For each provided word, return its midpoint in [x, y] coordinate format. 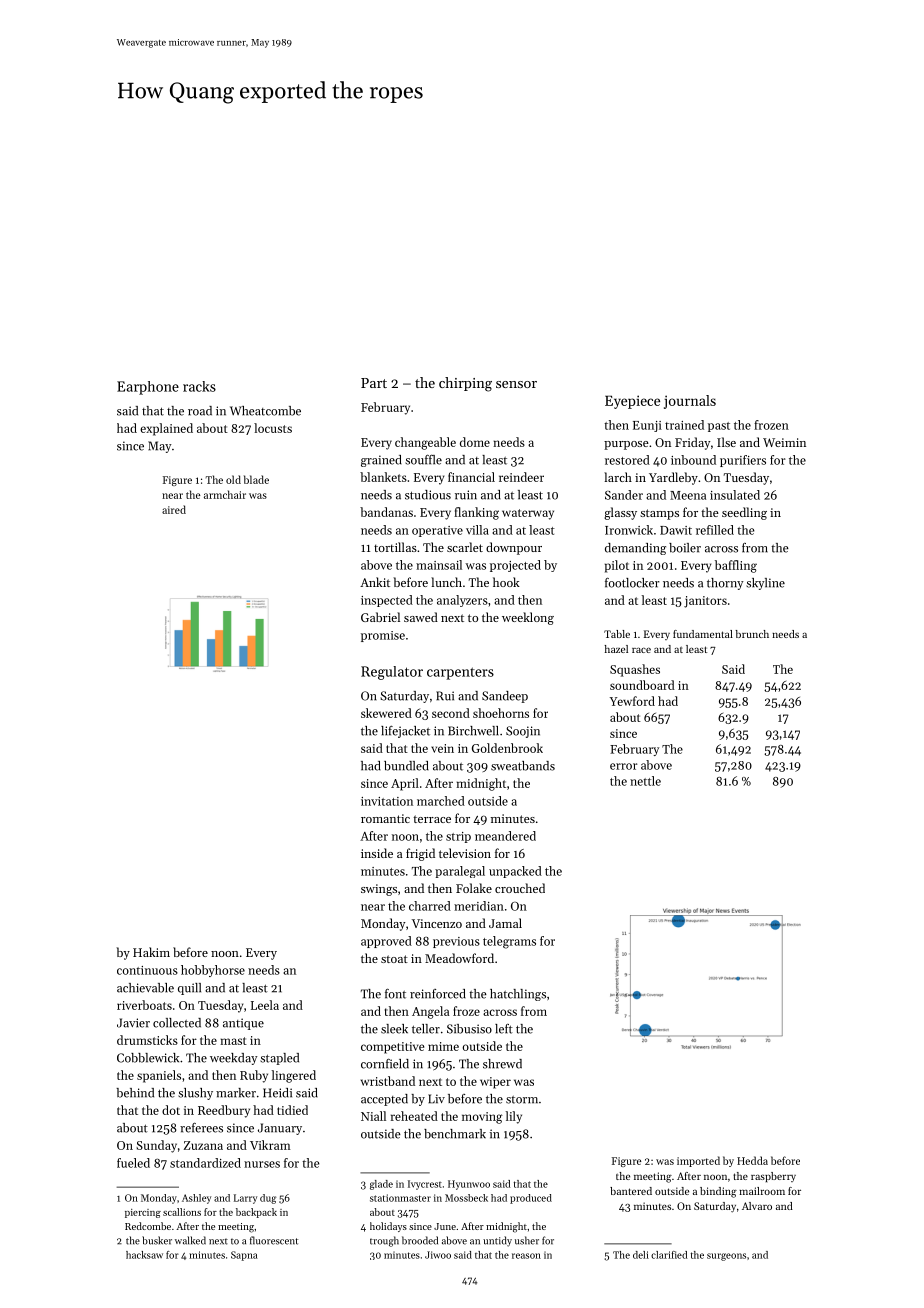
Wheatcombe [265, 411]
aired [174, 509]
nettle [645, 781]
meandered [505, 836]
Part [374, 383]
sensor [516, 384]
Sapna [244, 1256]
